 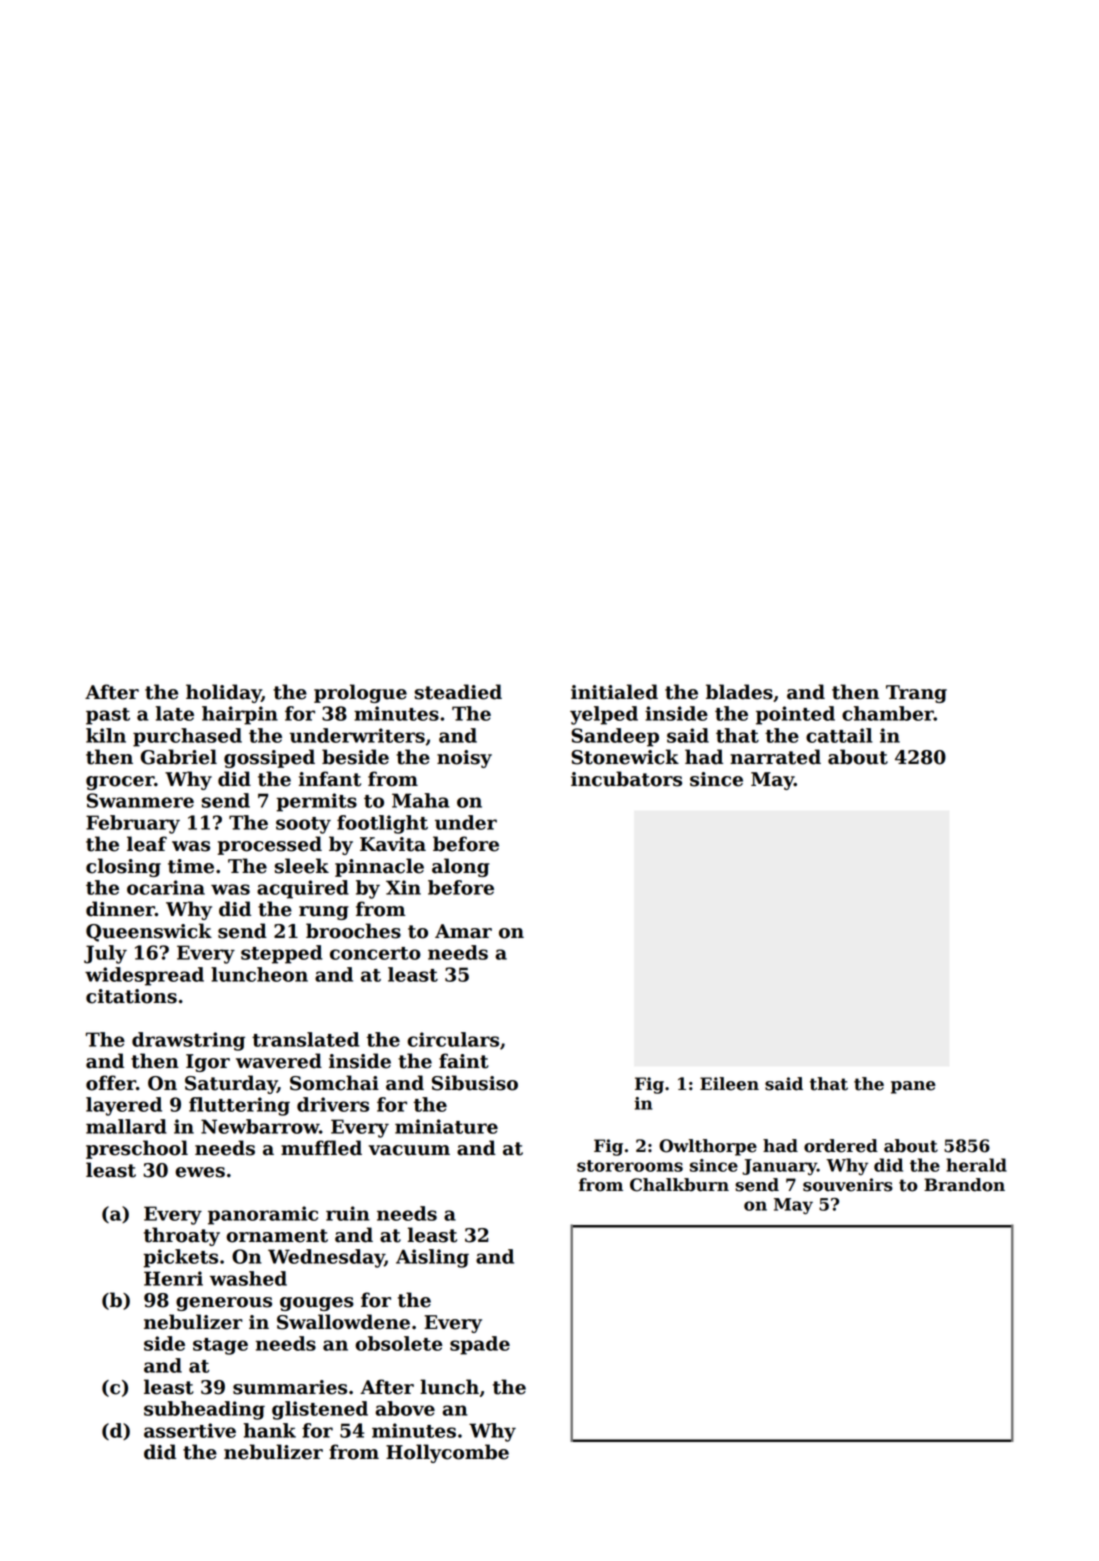 What do you see at coordinates (123, 867) in the screenshot?
I see `closing` at bounding box center [123, 867].
